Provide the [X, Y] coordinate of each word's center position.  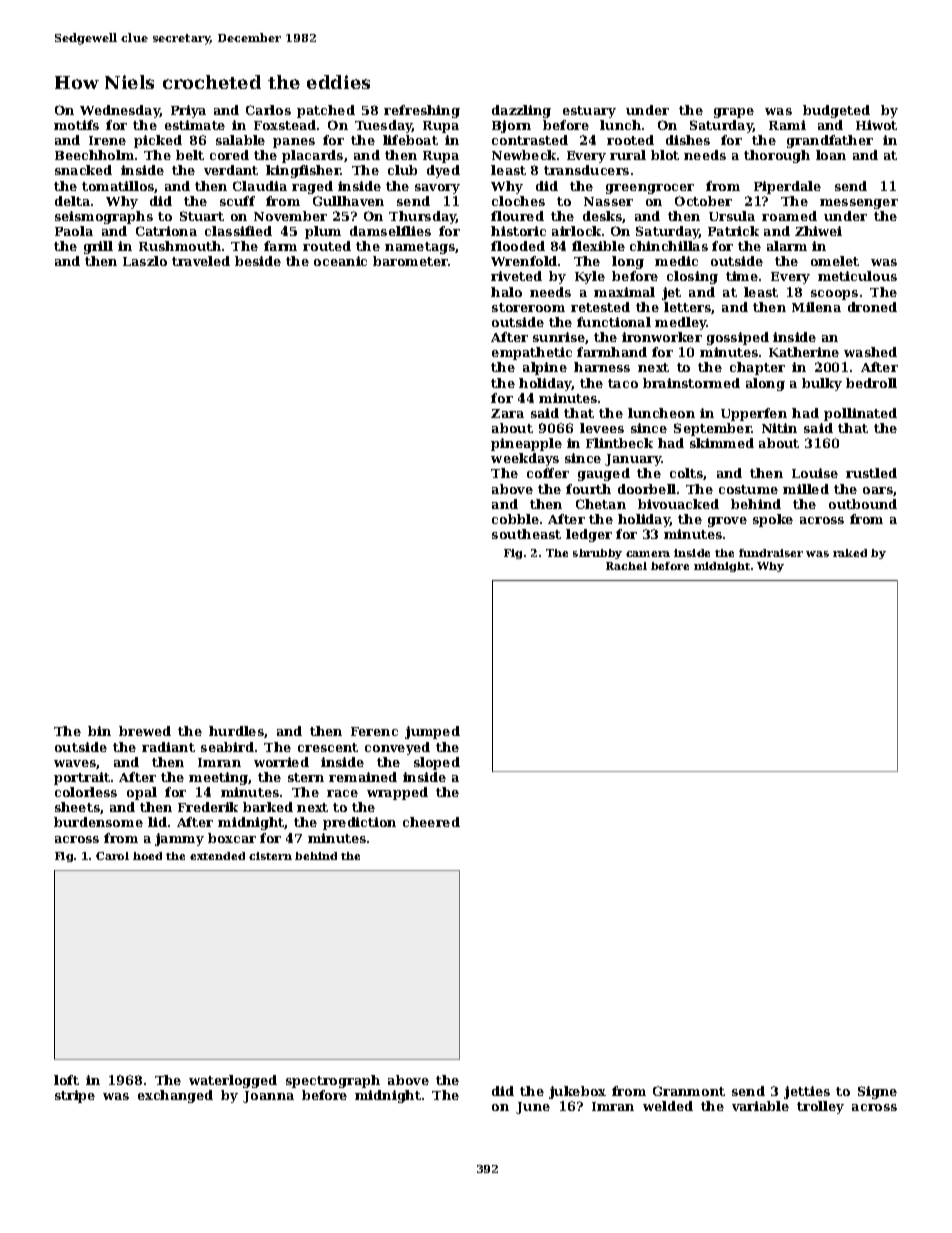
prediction [359, 823]
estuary [589, 112]
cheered [431, 822]
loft [66, 1080]
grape [734, 113]
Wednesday [120, 111]
